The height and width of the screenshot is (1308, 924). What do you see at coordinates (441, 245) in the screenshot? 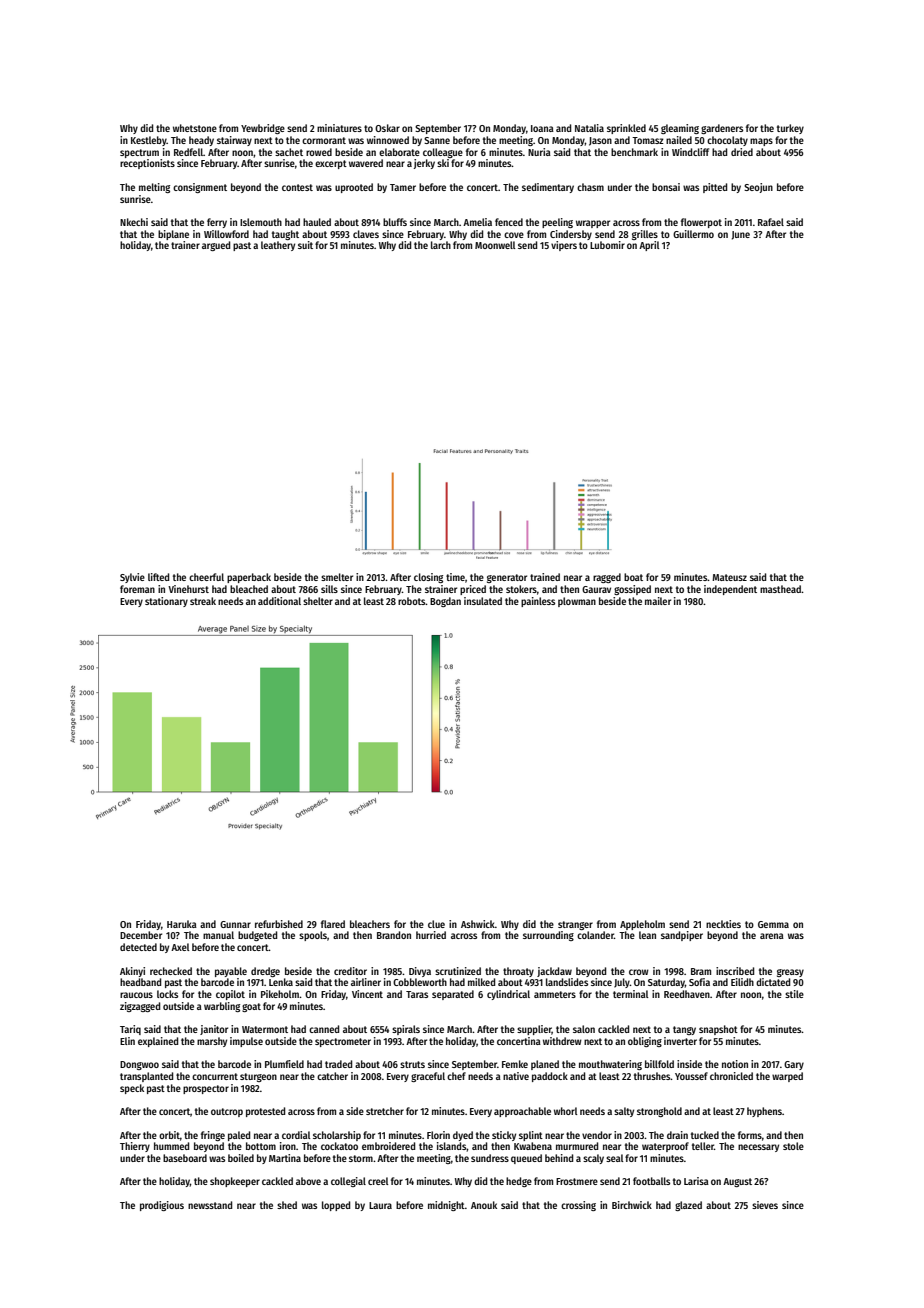
I see `larch` at bounding box center [441, 245].
